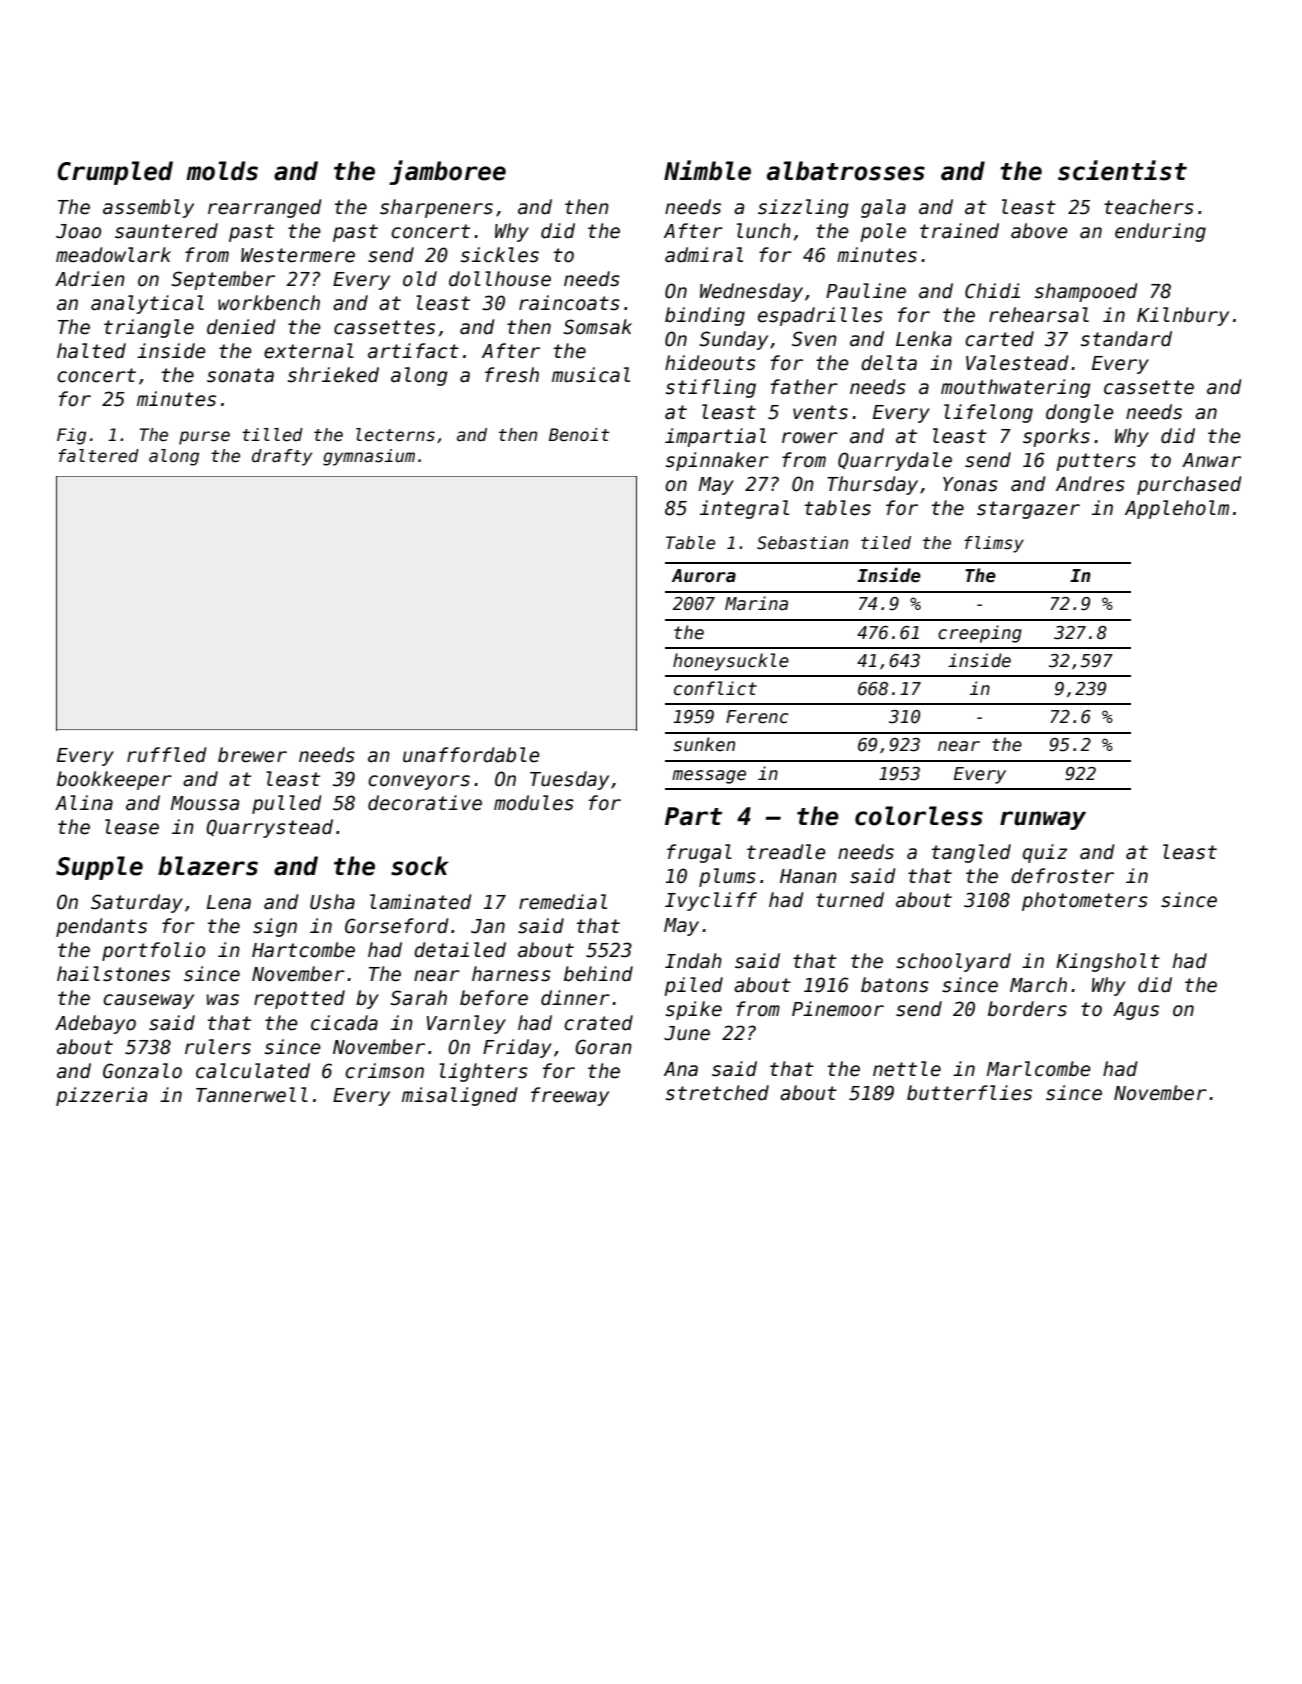 The width and height of the image is (1302, 1684). I want to click on pizzeria, so click(101, 1096).
